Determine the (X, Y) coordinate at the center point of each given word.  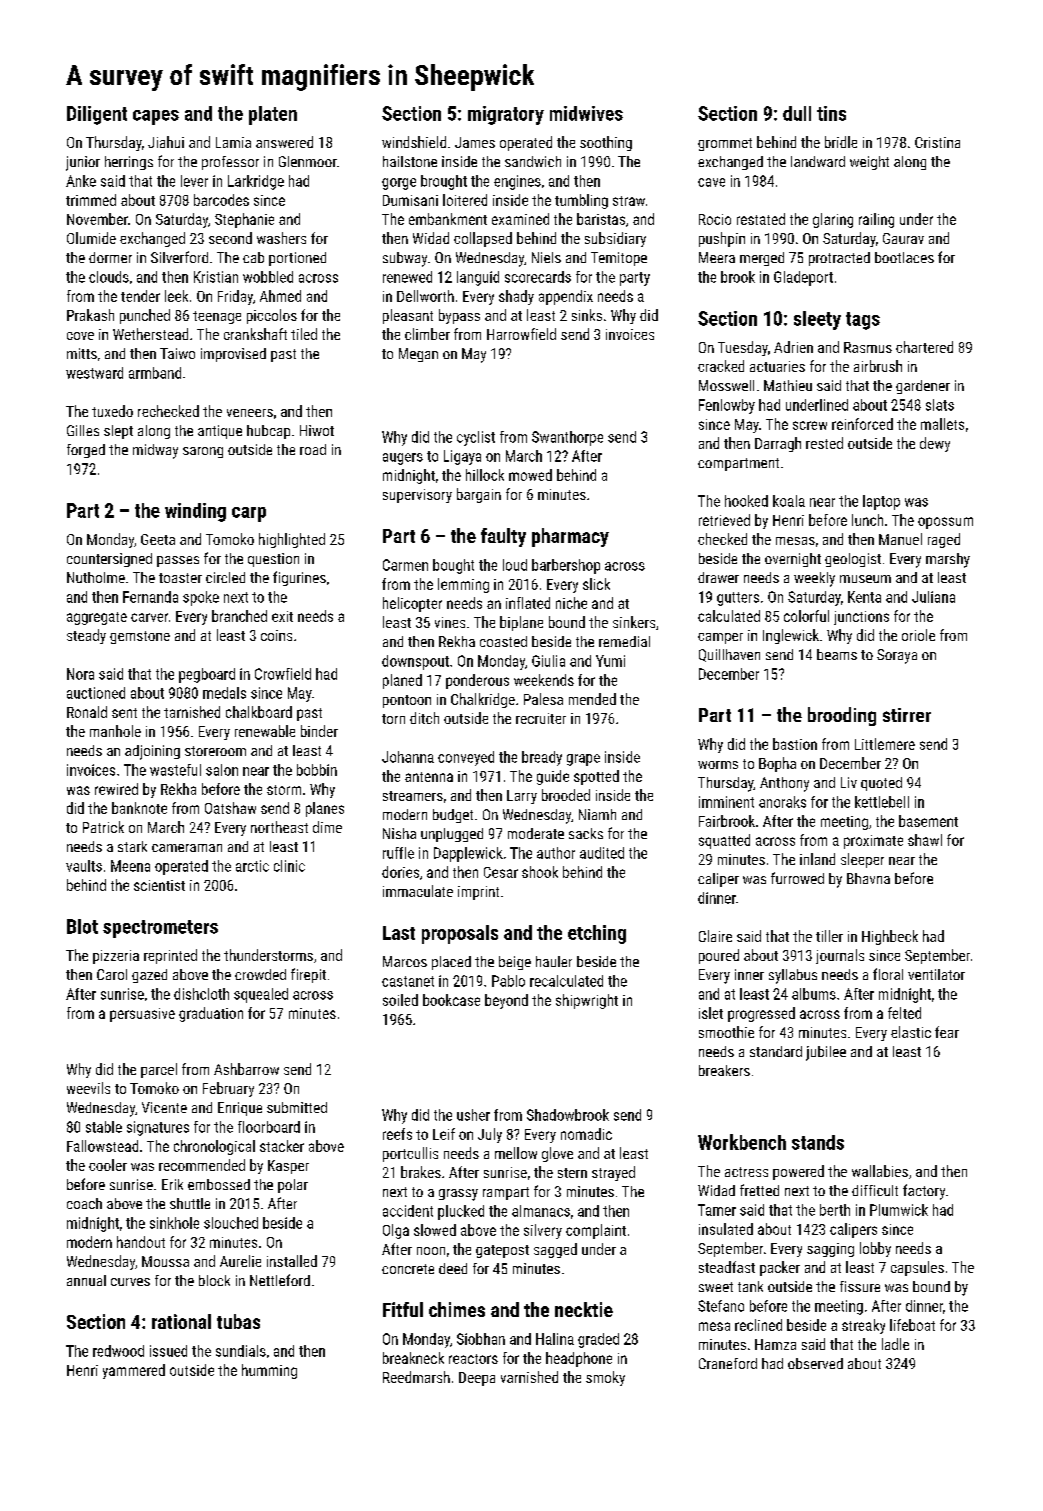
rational (181, 1321)
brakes (421, 1172)
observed (815, 1363)
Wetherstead (150, 334)
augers (403, 459)
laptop (881, 502)
